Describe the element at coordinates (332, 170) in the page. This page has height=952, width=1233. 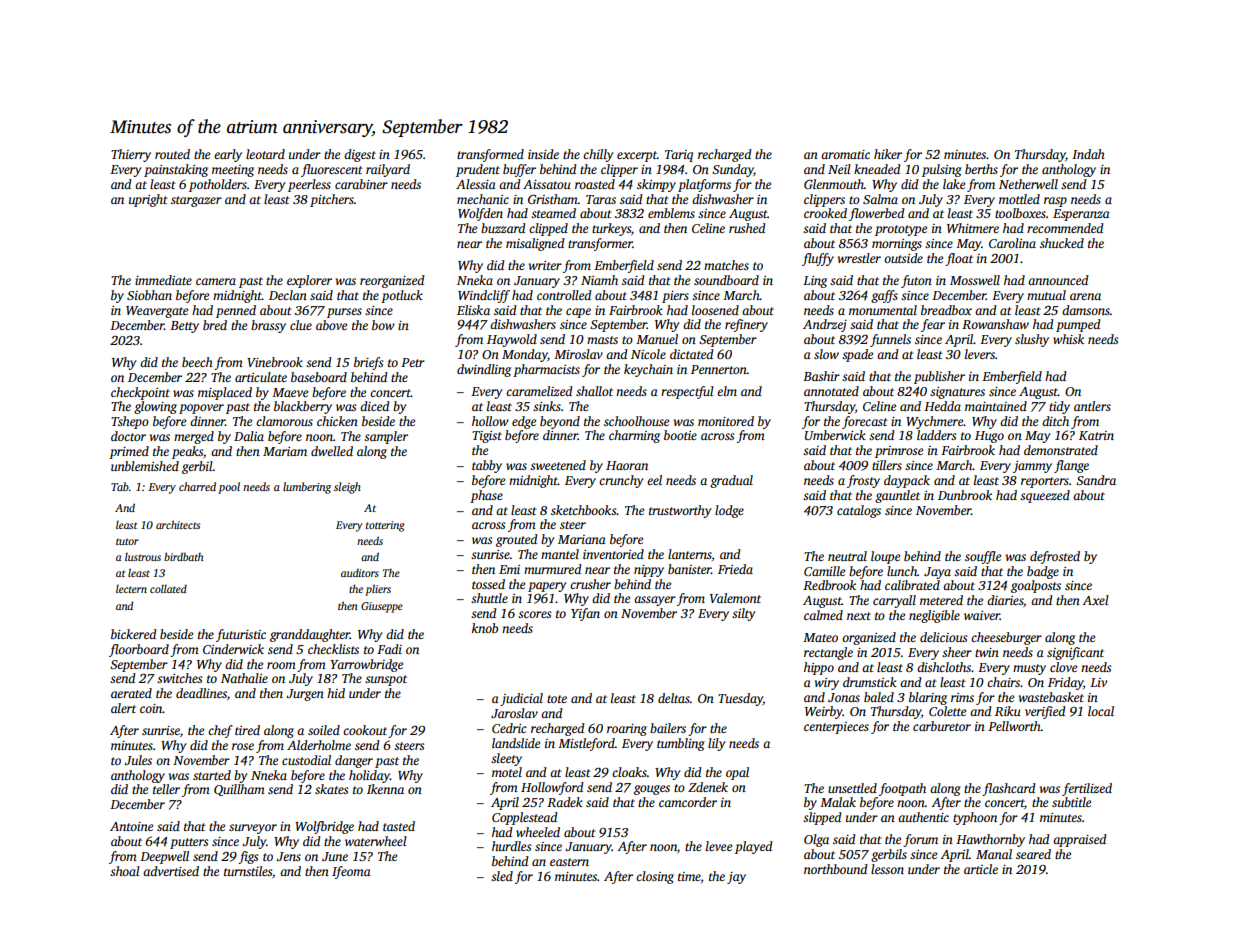
I see `fluorescent` at that location.
